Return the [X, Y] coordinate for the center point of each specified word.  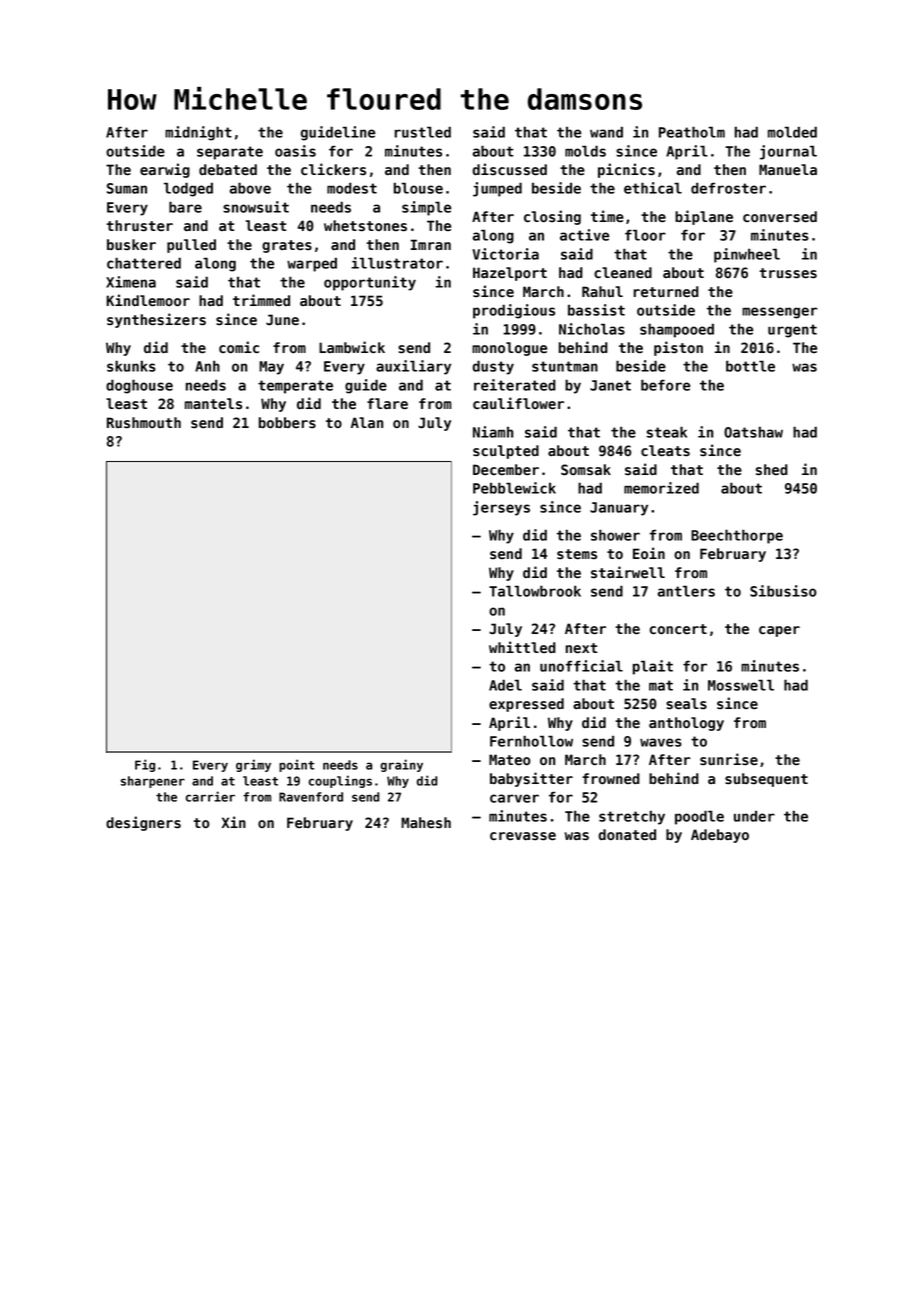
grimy [253, 765]
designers [143, 823]
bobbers [287, 422]
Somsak [586, 469]
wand [606, 132]
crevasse [523, 836]
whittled [522, 647]
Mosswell [741, 685]
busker [131, 244]
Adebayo [720, 836]
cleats [665, 451]
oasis [295, 151]
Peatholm [692, 132]
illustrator [397, 263]
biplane [704, 217]
